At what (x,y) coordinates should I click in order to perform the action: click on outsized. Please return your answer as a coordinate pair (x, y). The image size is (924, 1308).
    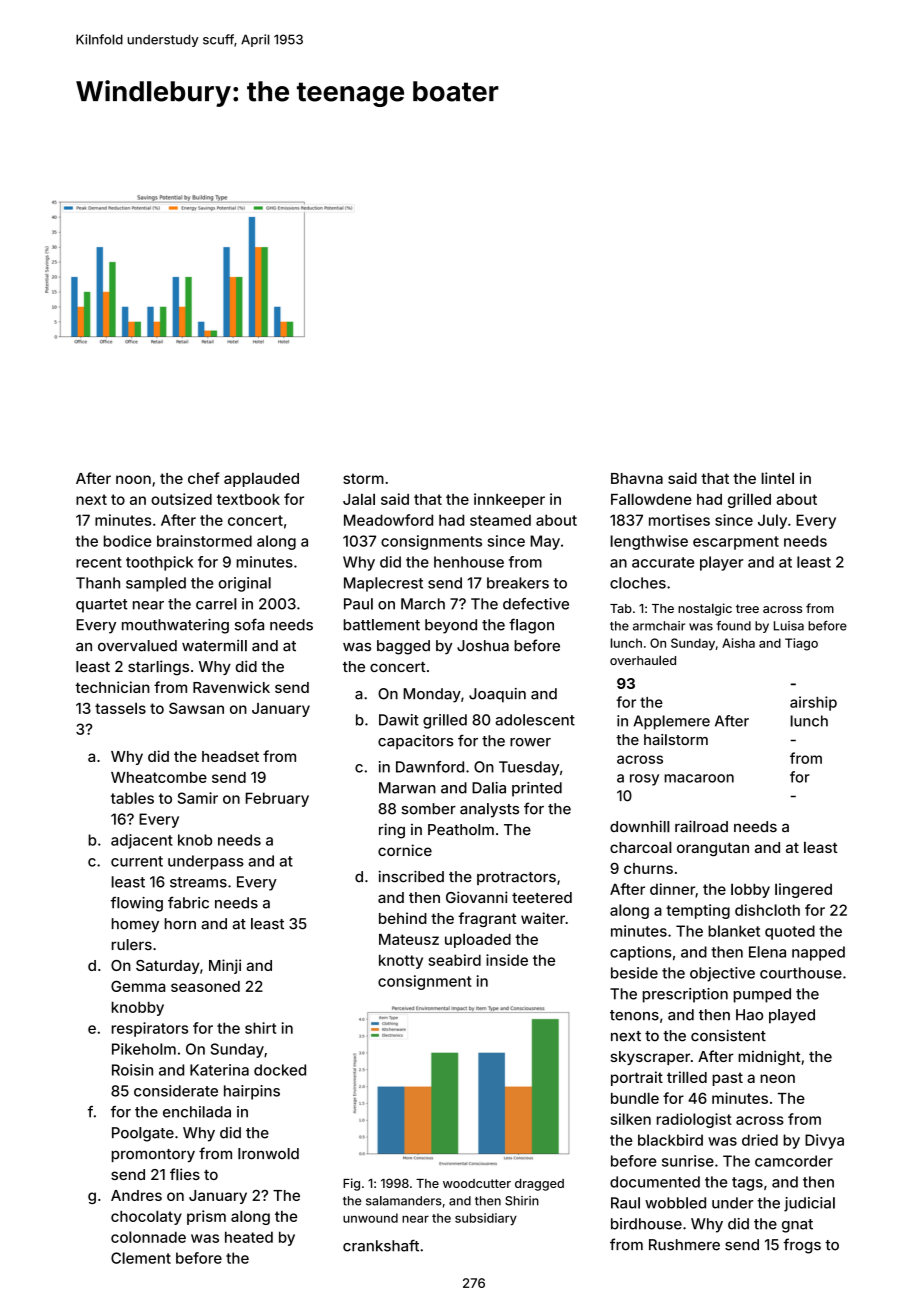
    Looking at the image, I should click on (181, 499).
